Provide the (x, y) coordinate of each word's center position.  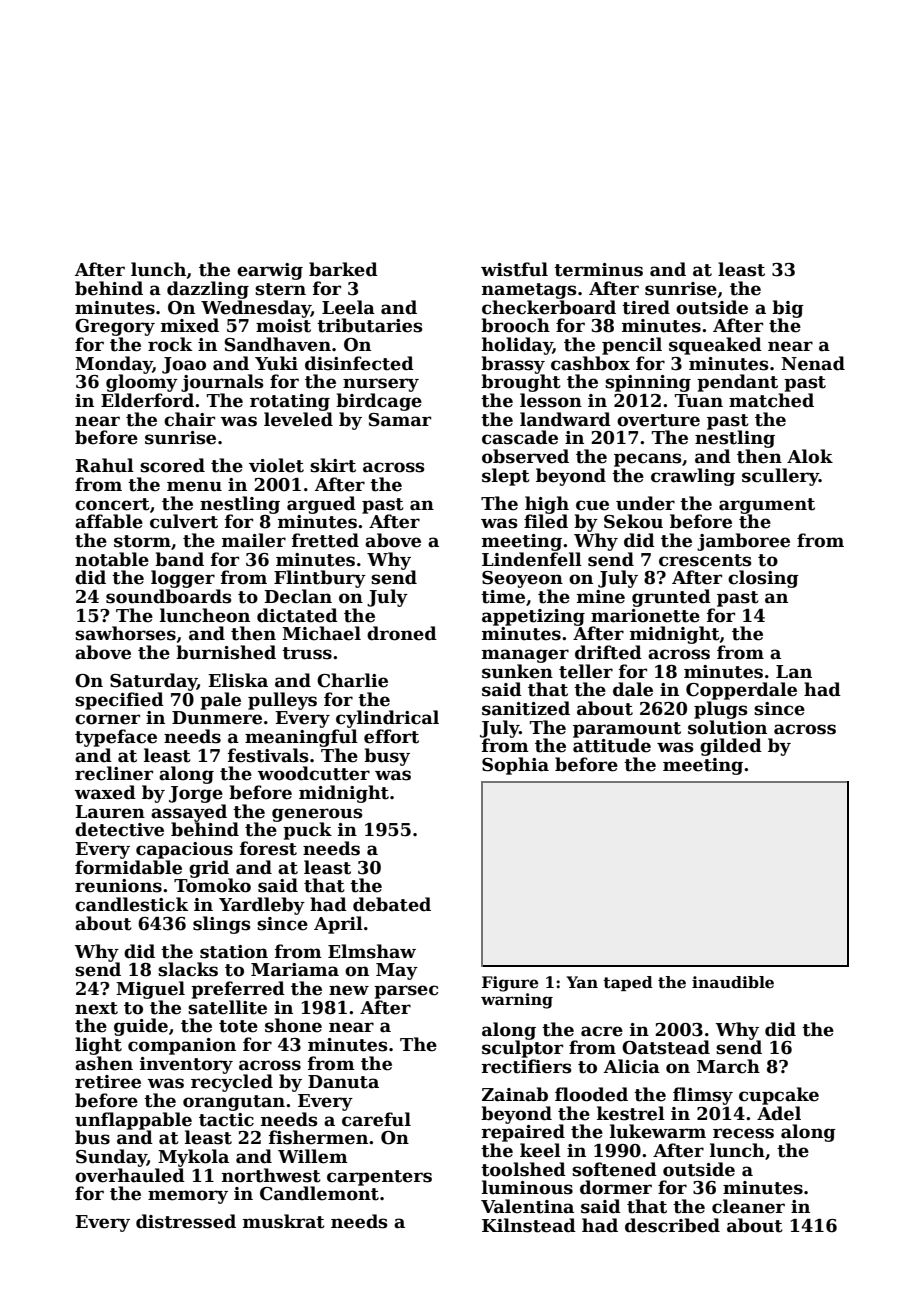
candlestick (132, 904)
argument (767, 506)
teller (586, 671)
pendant (737, 383)
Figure (510, 984)
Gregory (115, 327)
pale (220, 701)
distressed (186, 1221)
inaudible (733, 982)
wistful (514, 269)
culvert (184, 521)
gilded (731, 747)
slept (506, 477)
